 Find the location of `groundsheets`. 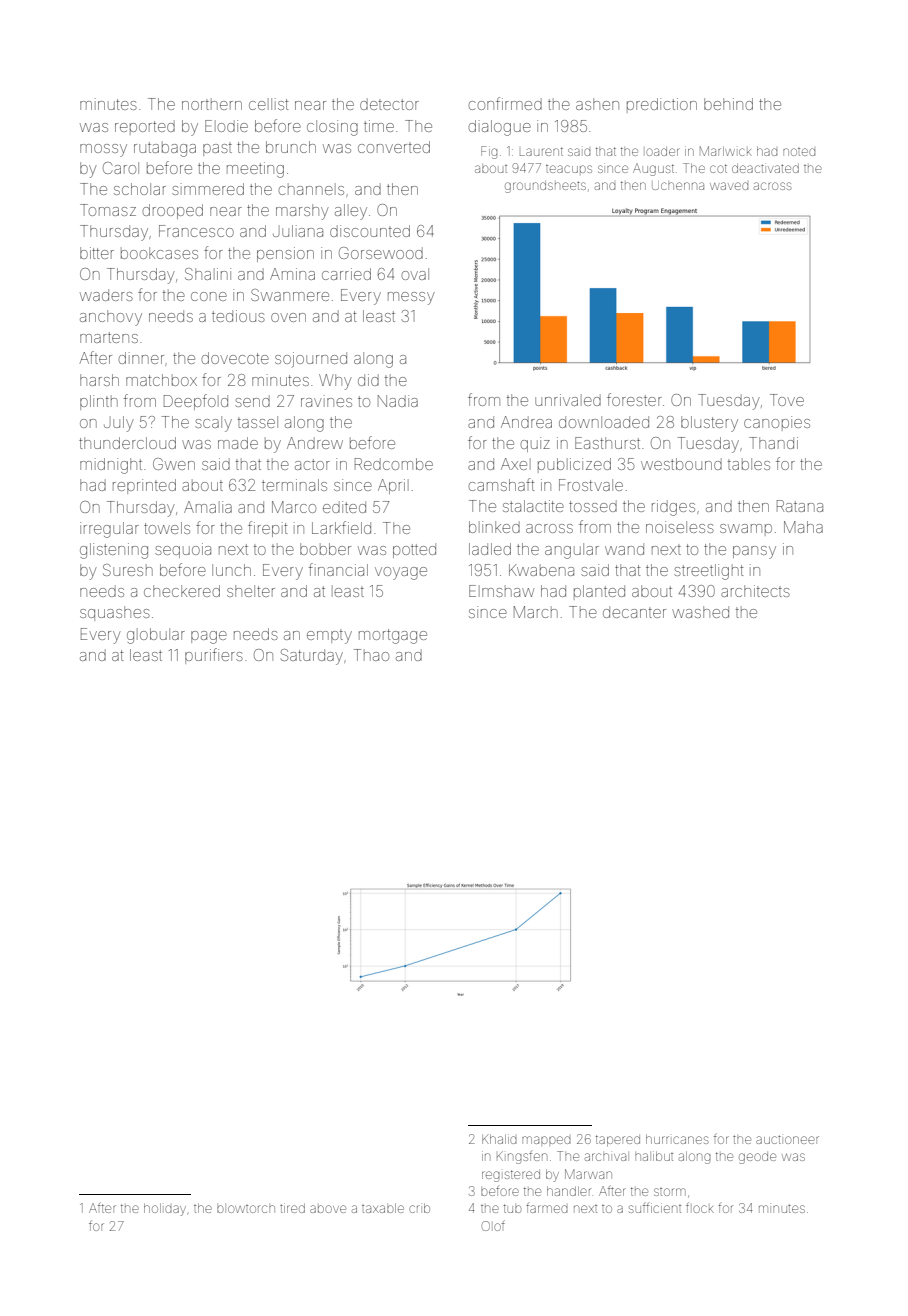

groundsheets is located at coordinates (545, 187).
